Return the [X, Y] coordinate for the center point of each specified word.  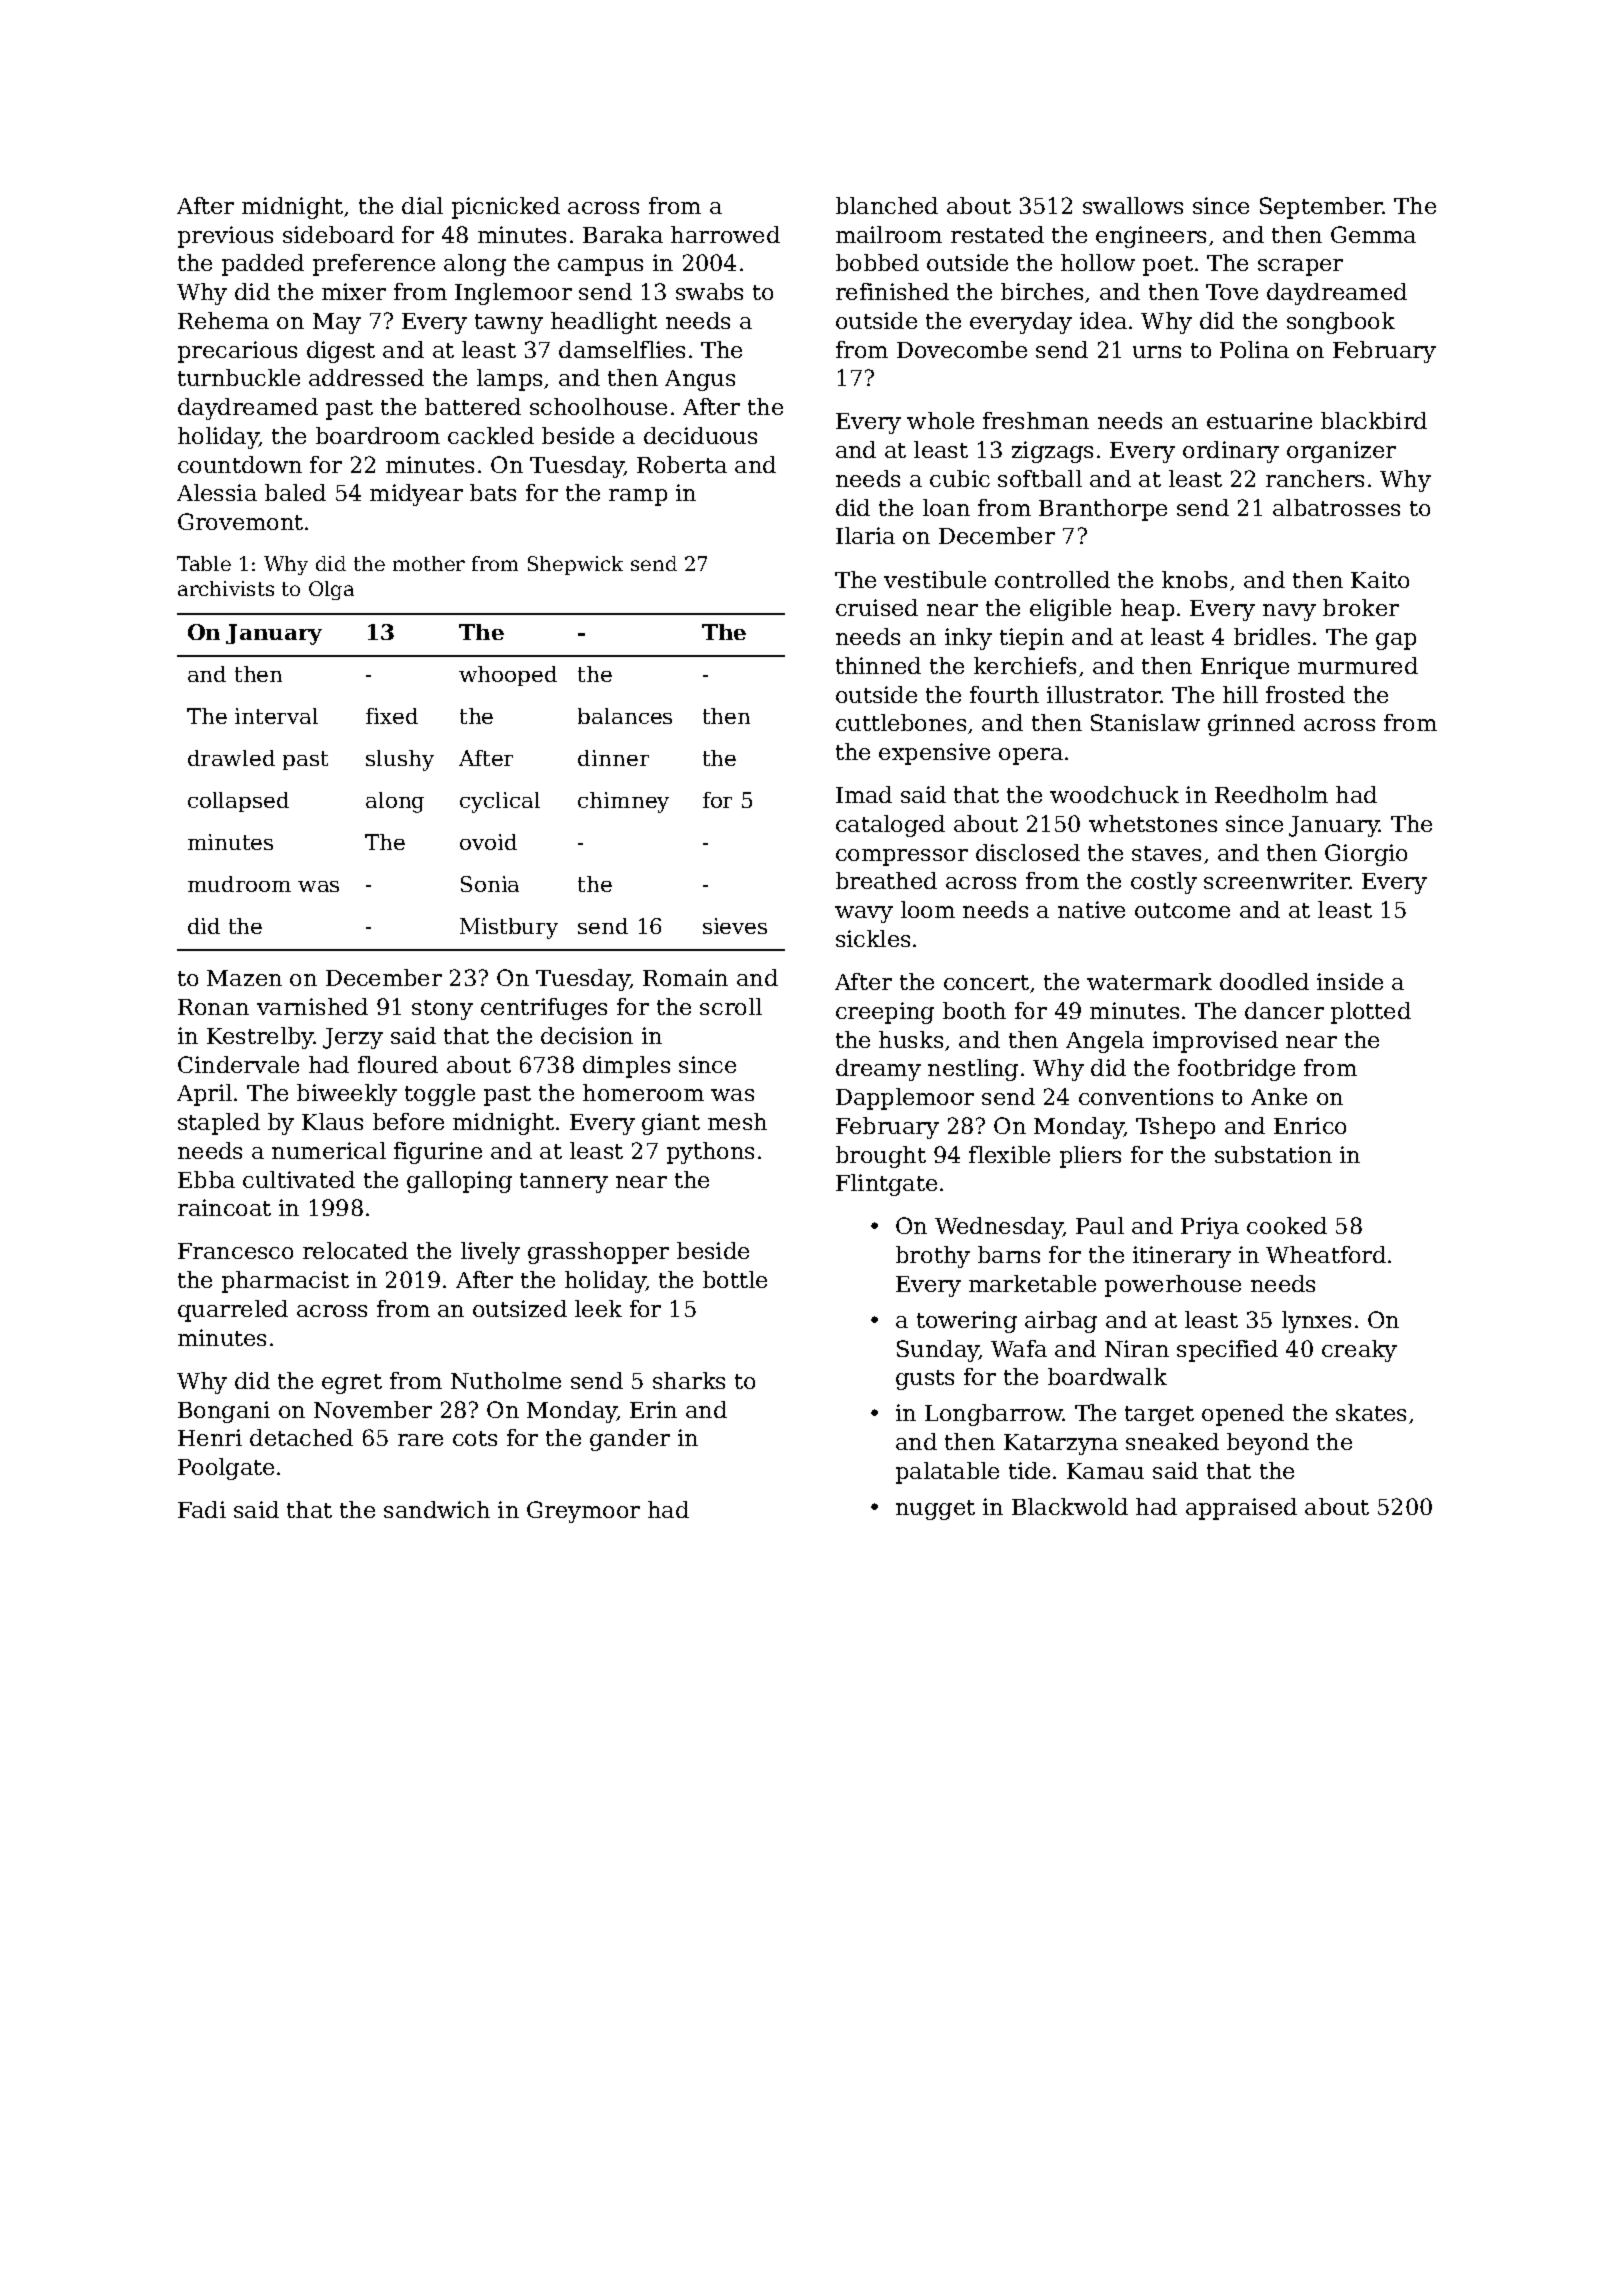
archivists [226, 588]
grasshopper [598, 1253]
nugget [935, 1510]
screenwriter [1277, 880]
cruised [877, 607]
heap [1147, 610]
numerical [329, 1150]
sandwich [437, 1509]
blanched [887, 205]
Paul [1100, 1225]
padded [263, 265]
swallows [1133, 205]
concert [986, 982]
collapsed [238, 802]
